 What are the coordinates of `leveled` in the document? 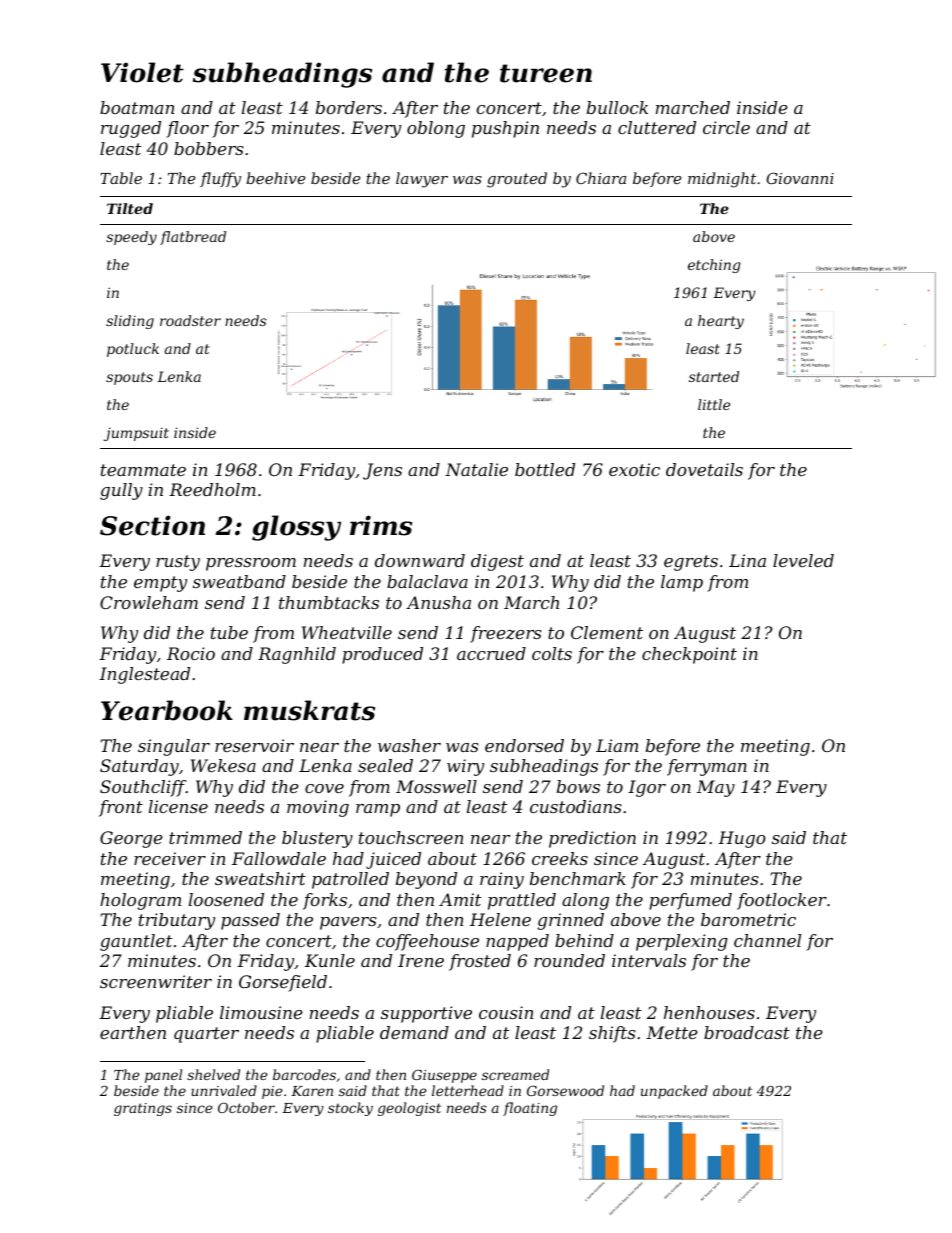 It's located at (803, 560).
